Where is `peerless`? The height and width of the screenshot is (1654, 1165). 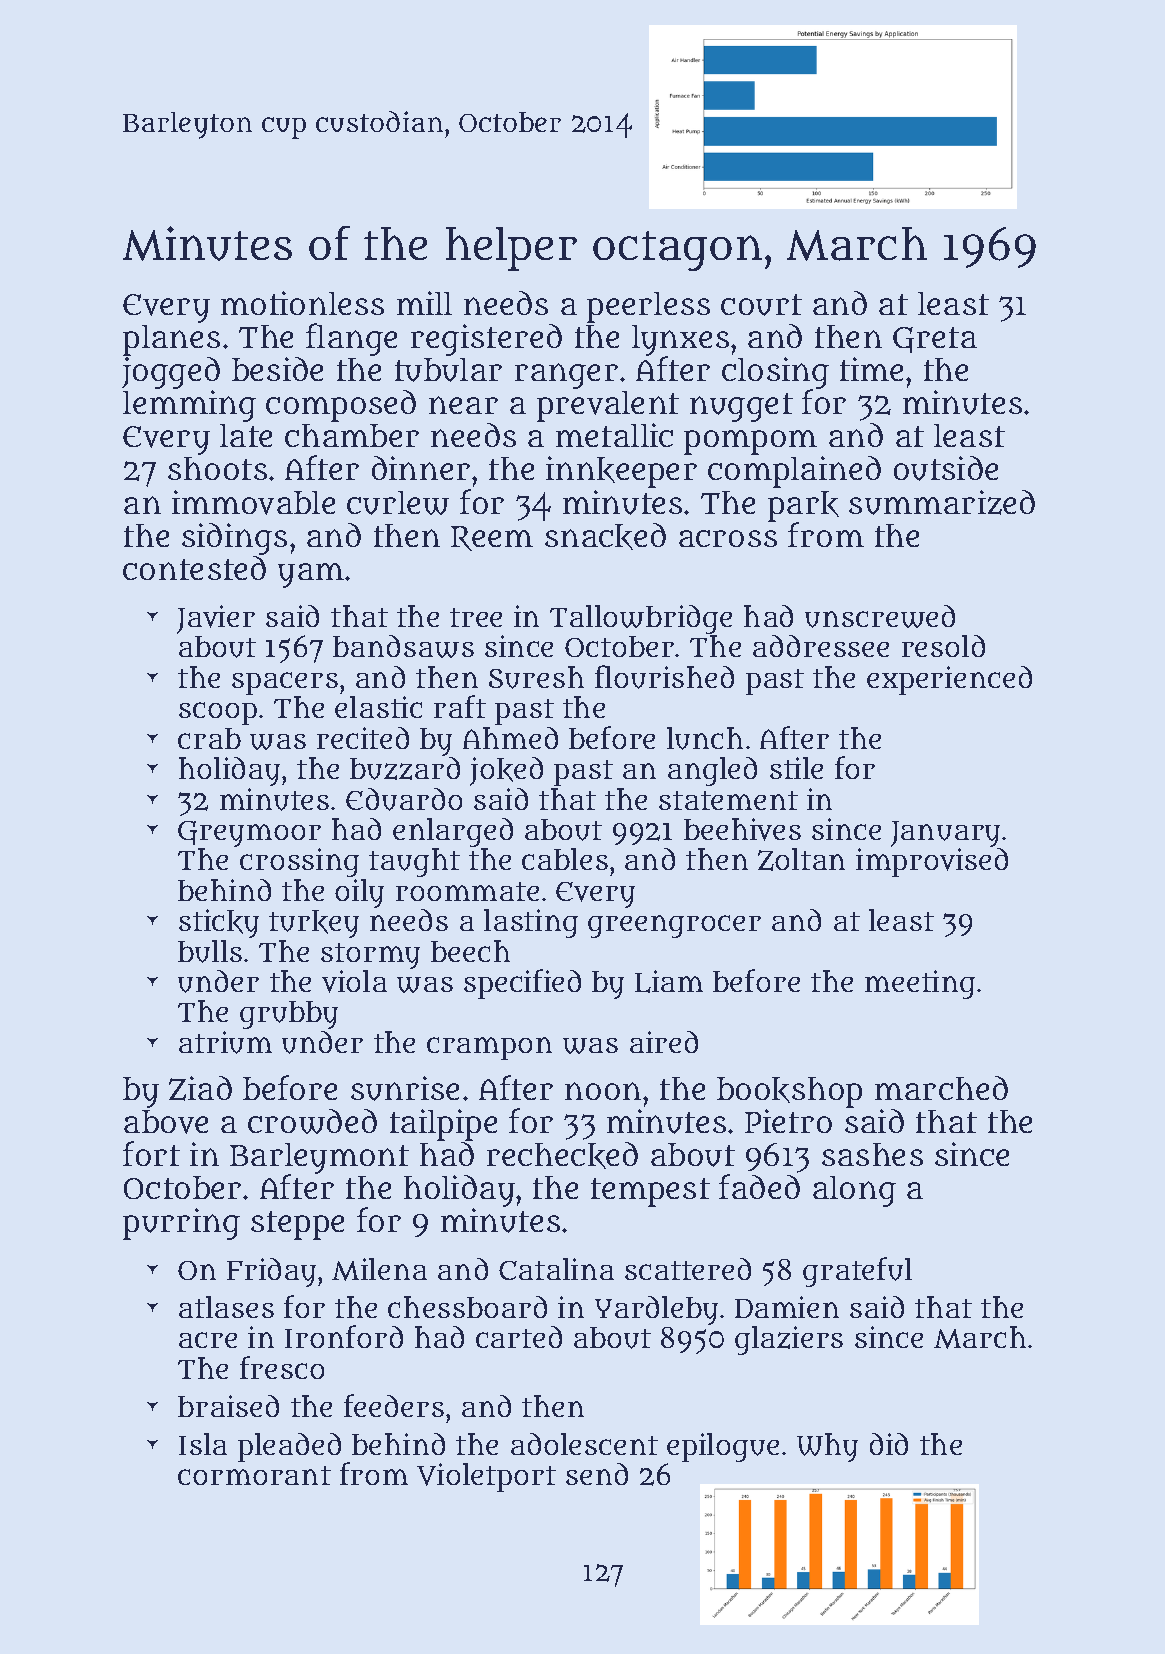 peerless is located at coordinates (648, 307).
